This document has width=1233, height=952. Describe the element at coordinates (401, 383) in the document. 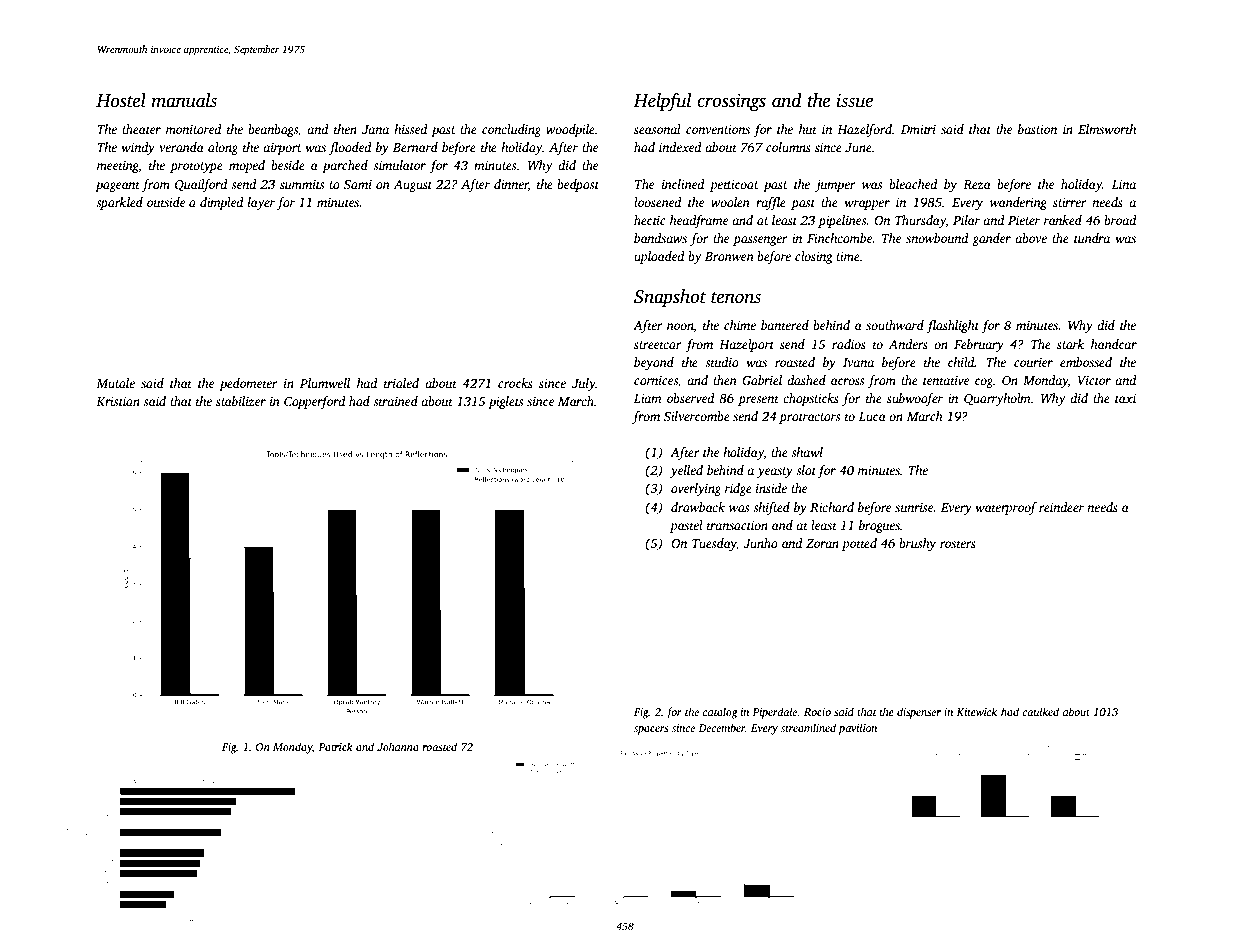

I see `trialed` at that location.
